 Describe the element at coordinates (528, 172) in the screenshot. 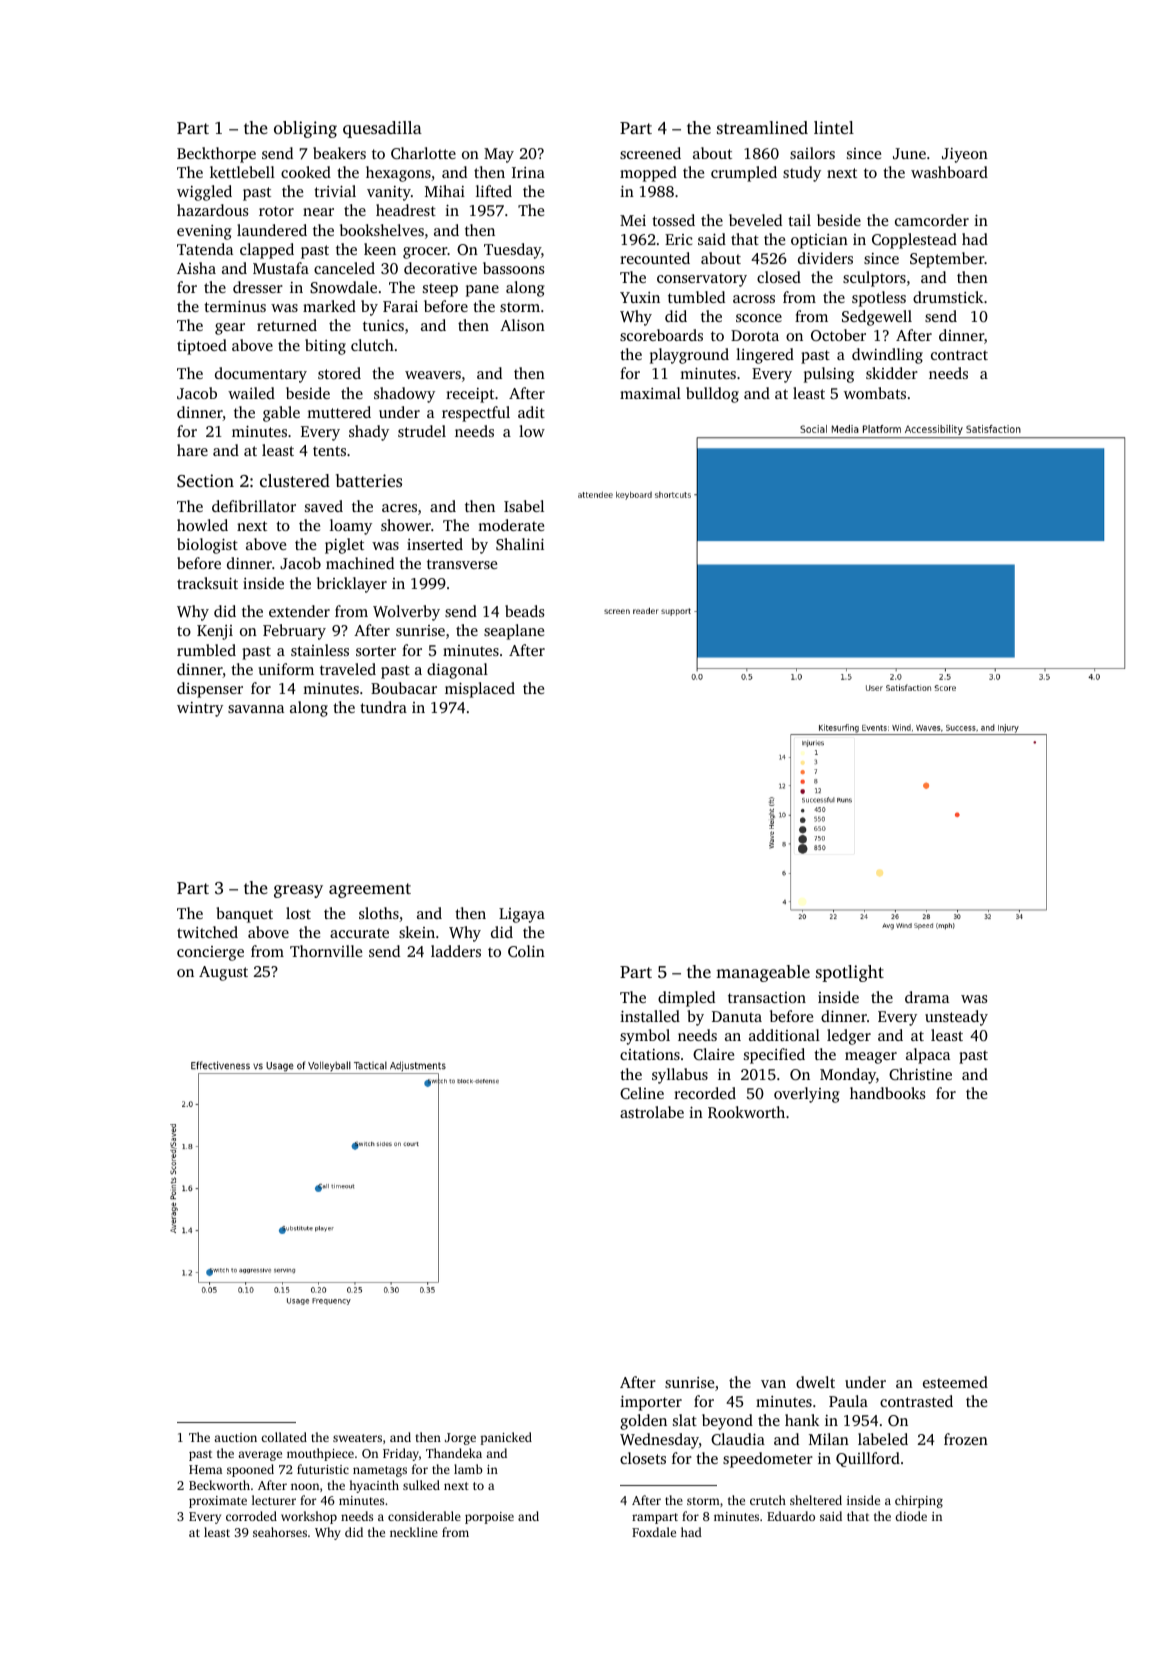

I see `Irina` at that location.
